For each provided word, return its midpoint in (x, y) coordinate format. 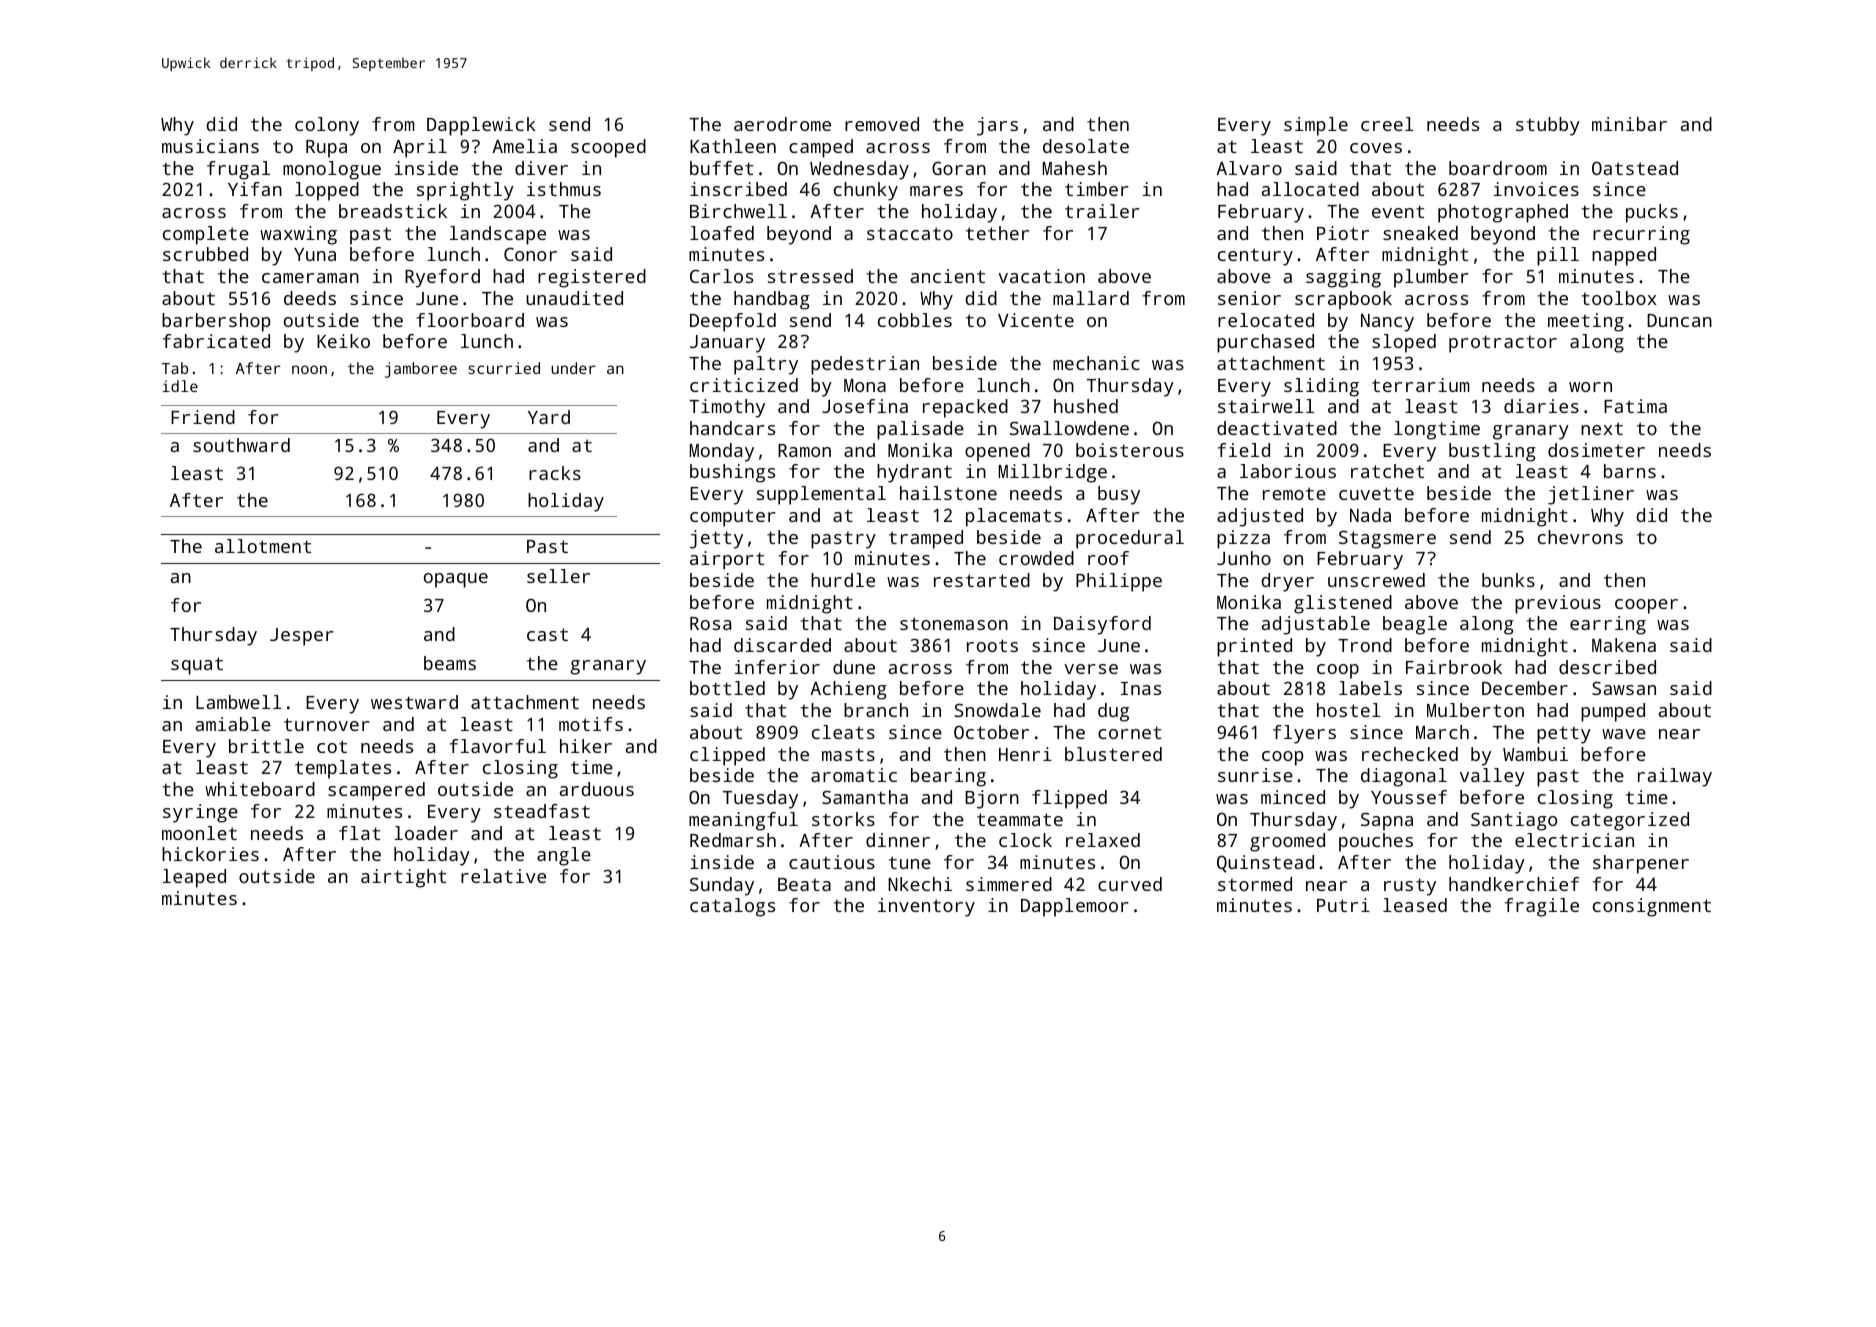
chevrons (1580, 537)
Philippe (1119, 582)
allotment (263, 546)
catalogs (732, 907)
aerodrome (782, 124)
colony (327, 126)
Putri (1343, 905)
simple (1316, 126)
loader (426, 833)
